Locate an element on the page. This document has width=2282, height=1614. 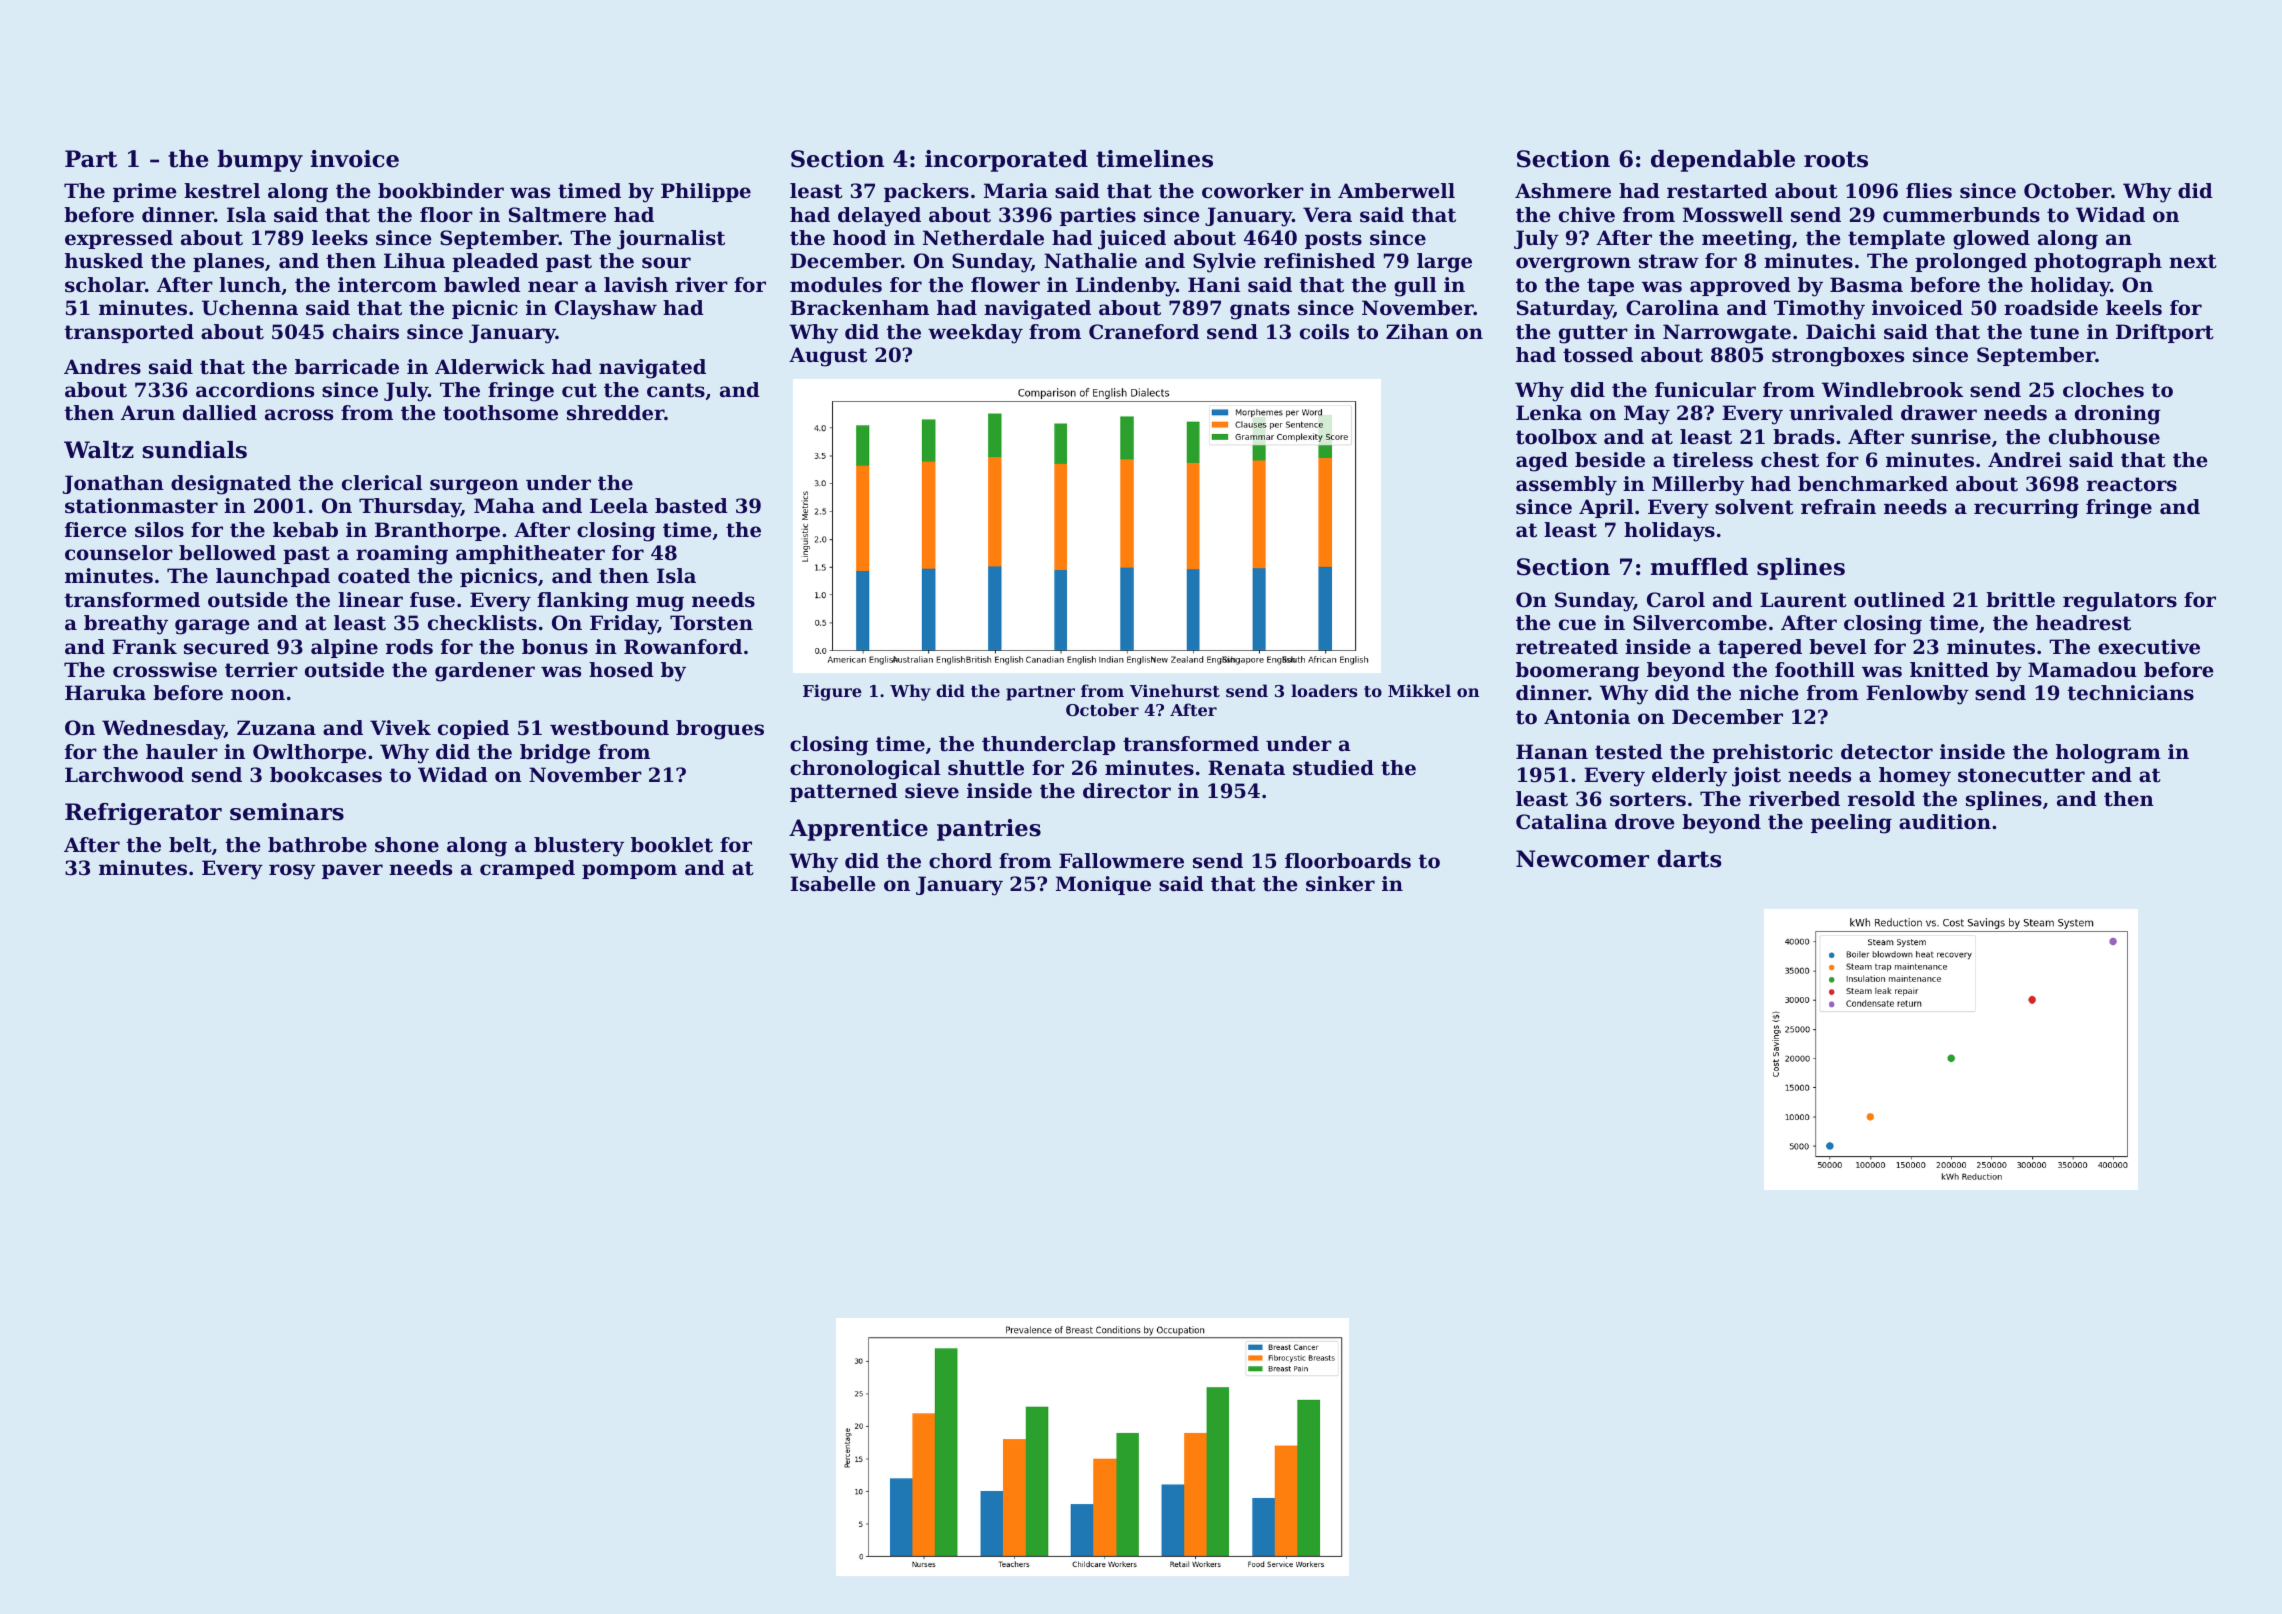
Craneford is located at coordinates (1144, 332).
